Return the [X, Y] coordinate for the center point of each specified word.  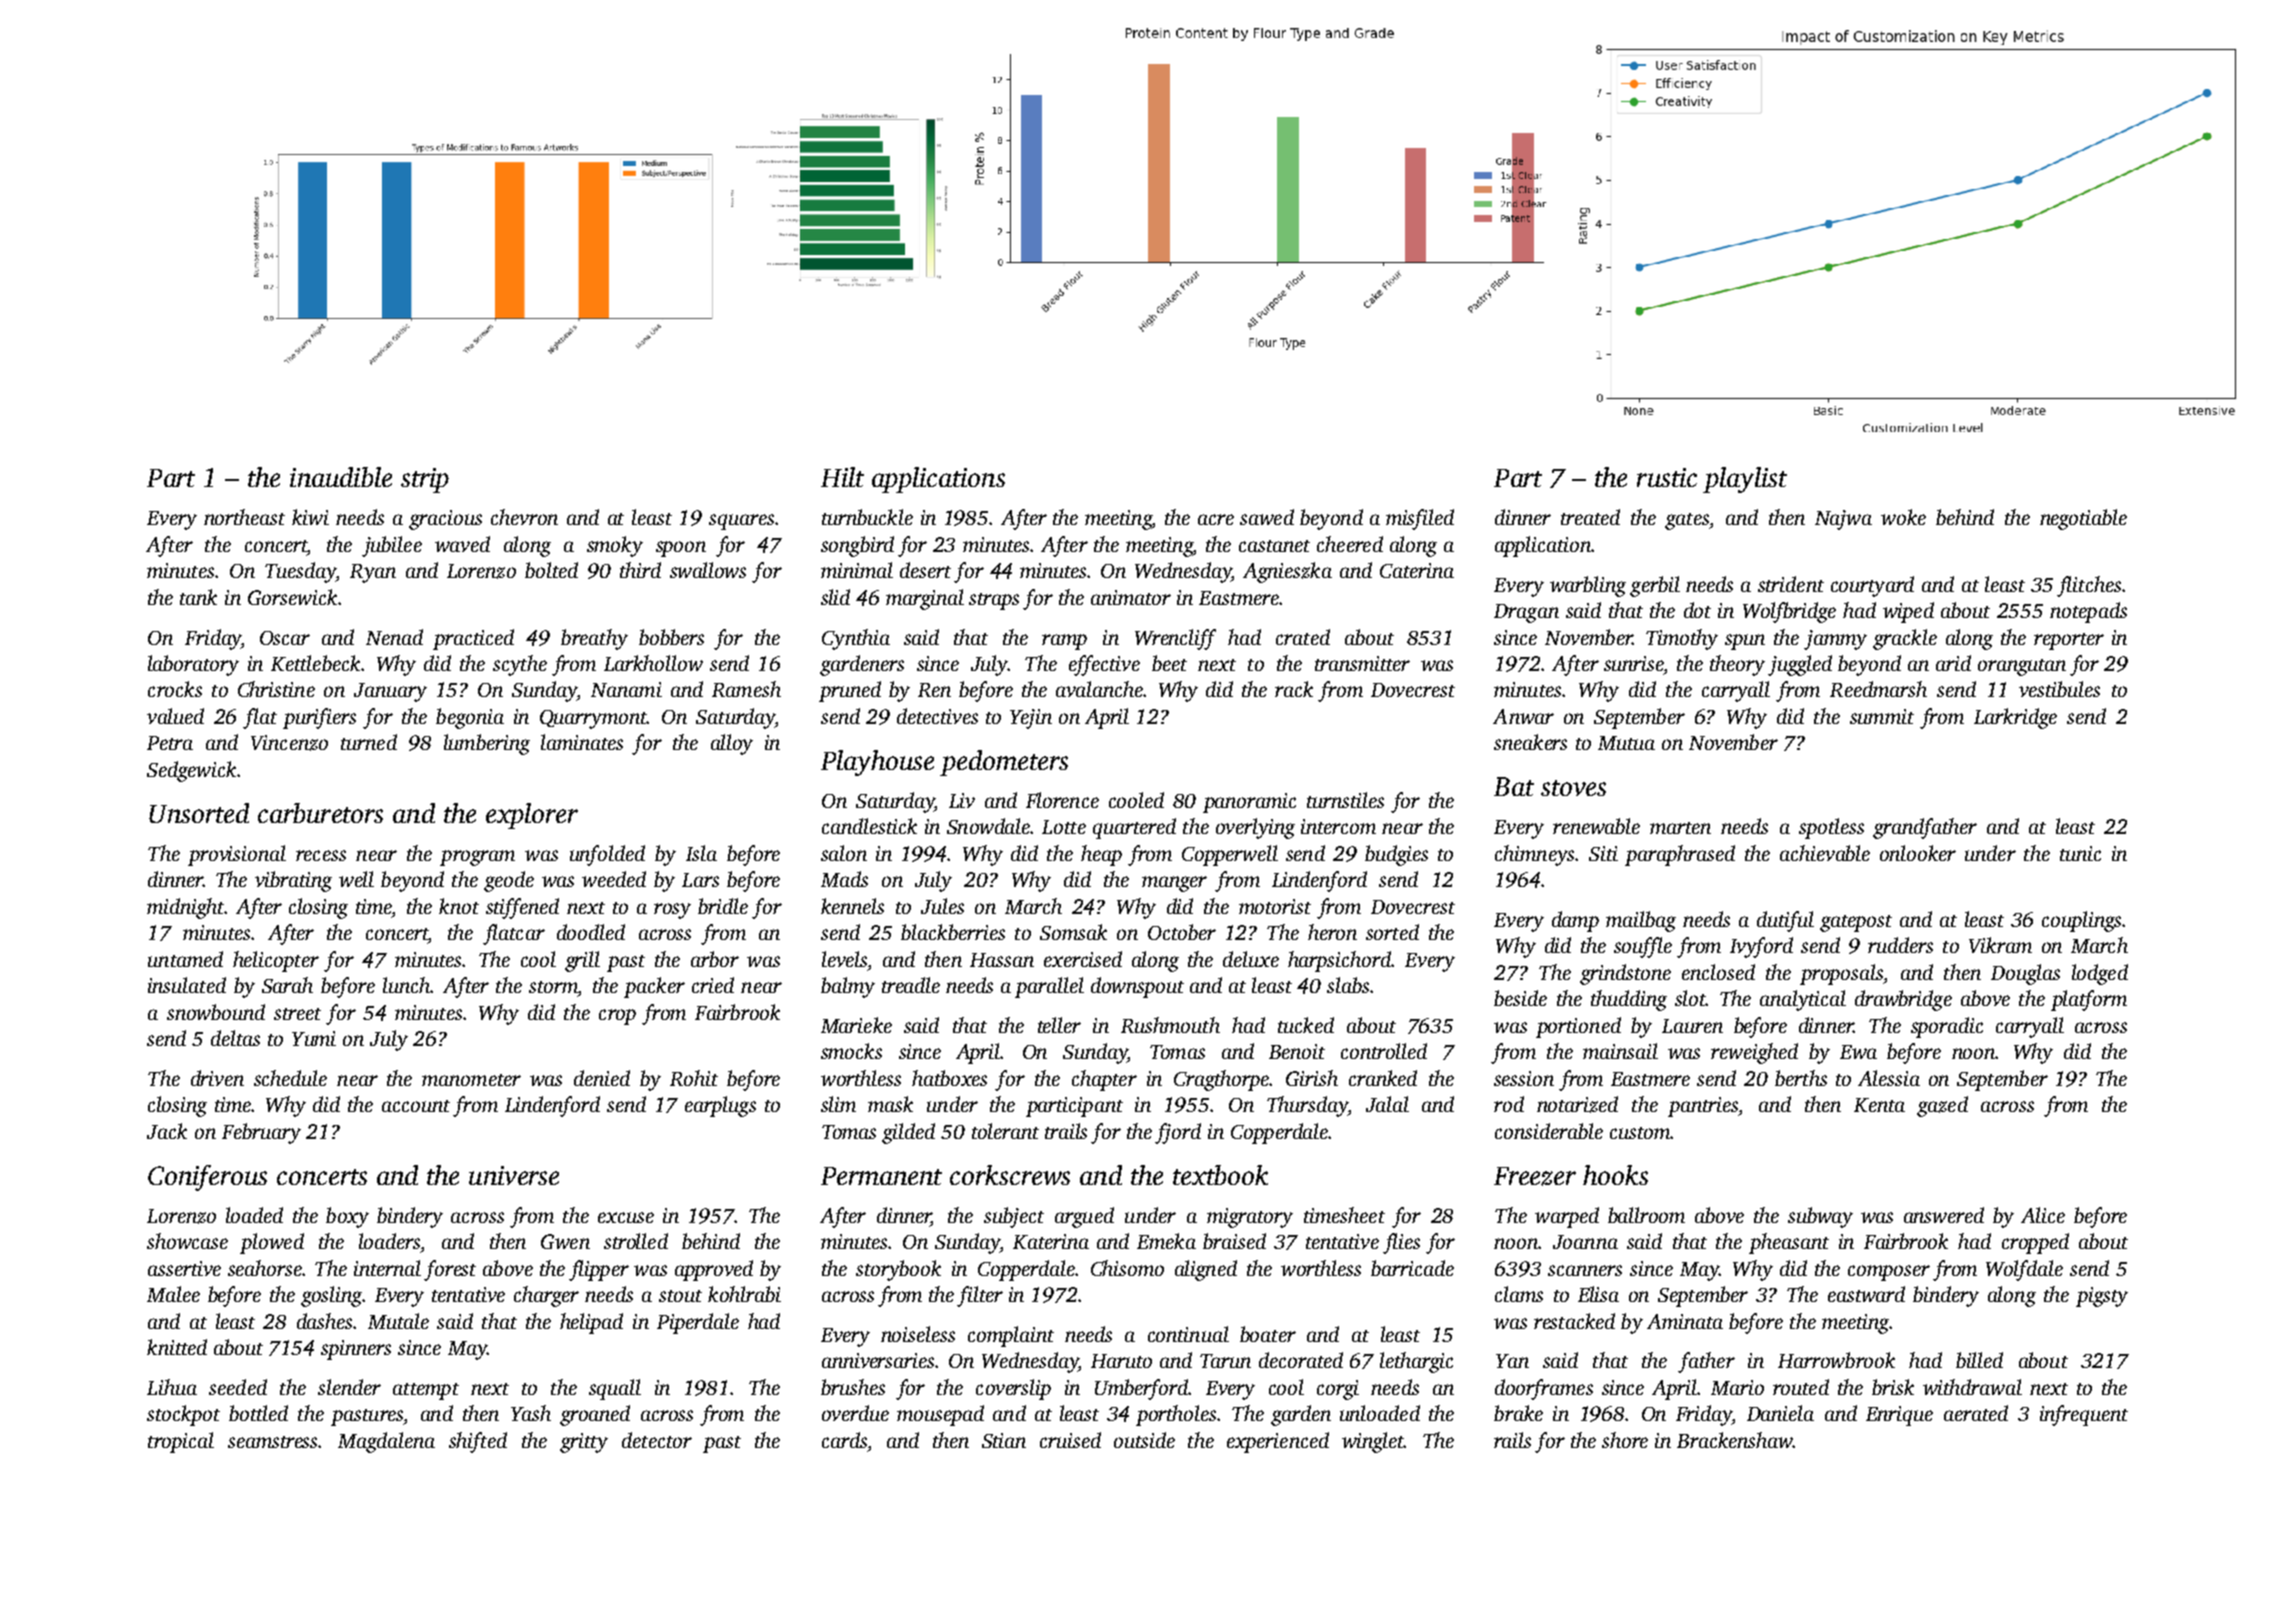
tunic [2080, 853]
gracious [445, 520]
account [416, 1106]
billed [1979, 1360]
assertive [184, 1268]
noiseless [918, 1334]
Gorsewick [292, 597]
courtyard [1872, 586]
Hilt [842, 477]
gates [1687, 521]
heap [1101, 855]
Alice [2043, 1215]
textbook [1220, 1175]
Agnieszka [1287, 572]
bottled [258, 1413]
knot [459, 906]
